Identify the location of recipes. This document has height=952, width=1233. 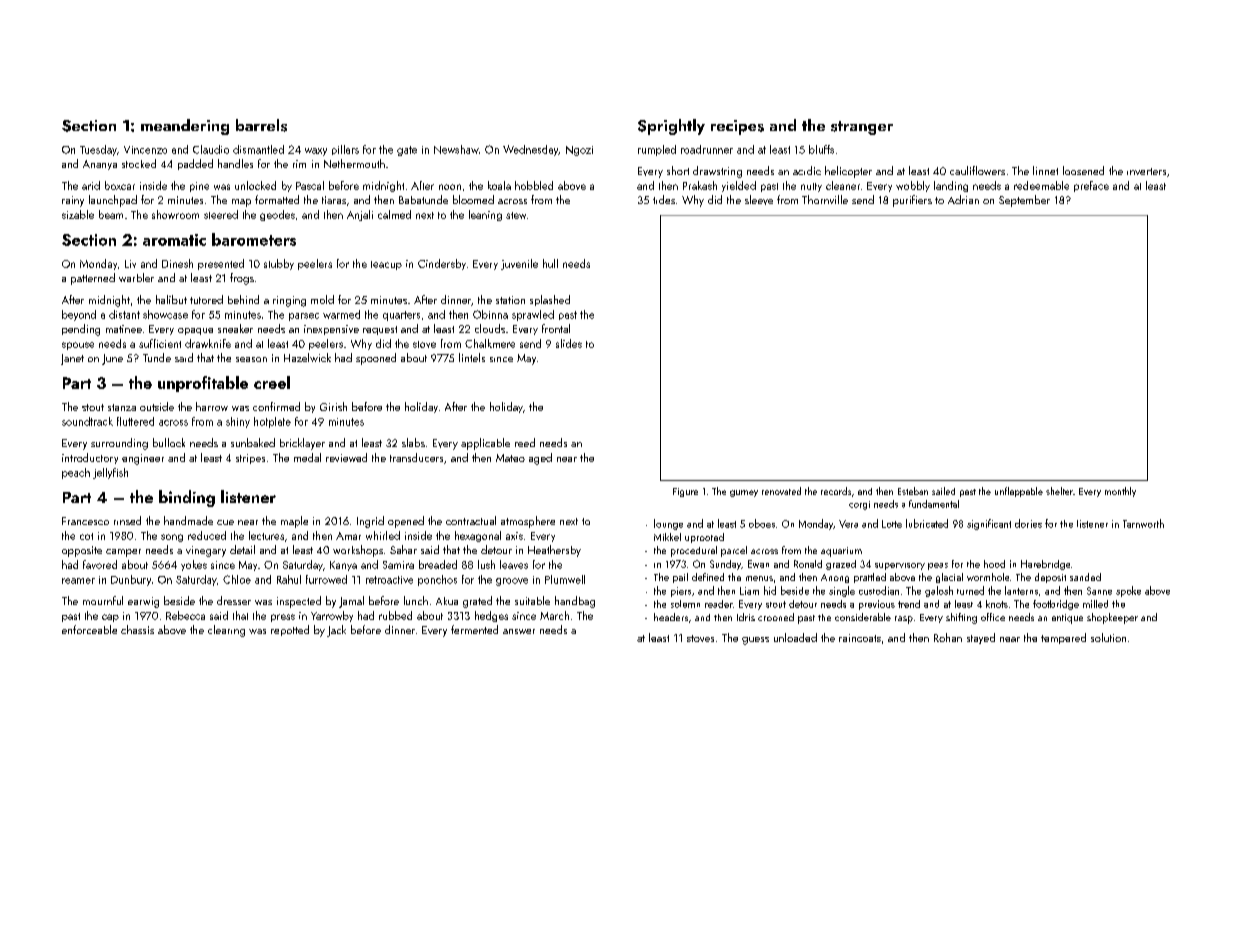
(737, 127).
